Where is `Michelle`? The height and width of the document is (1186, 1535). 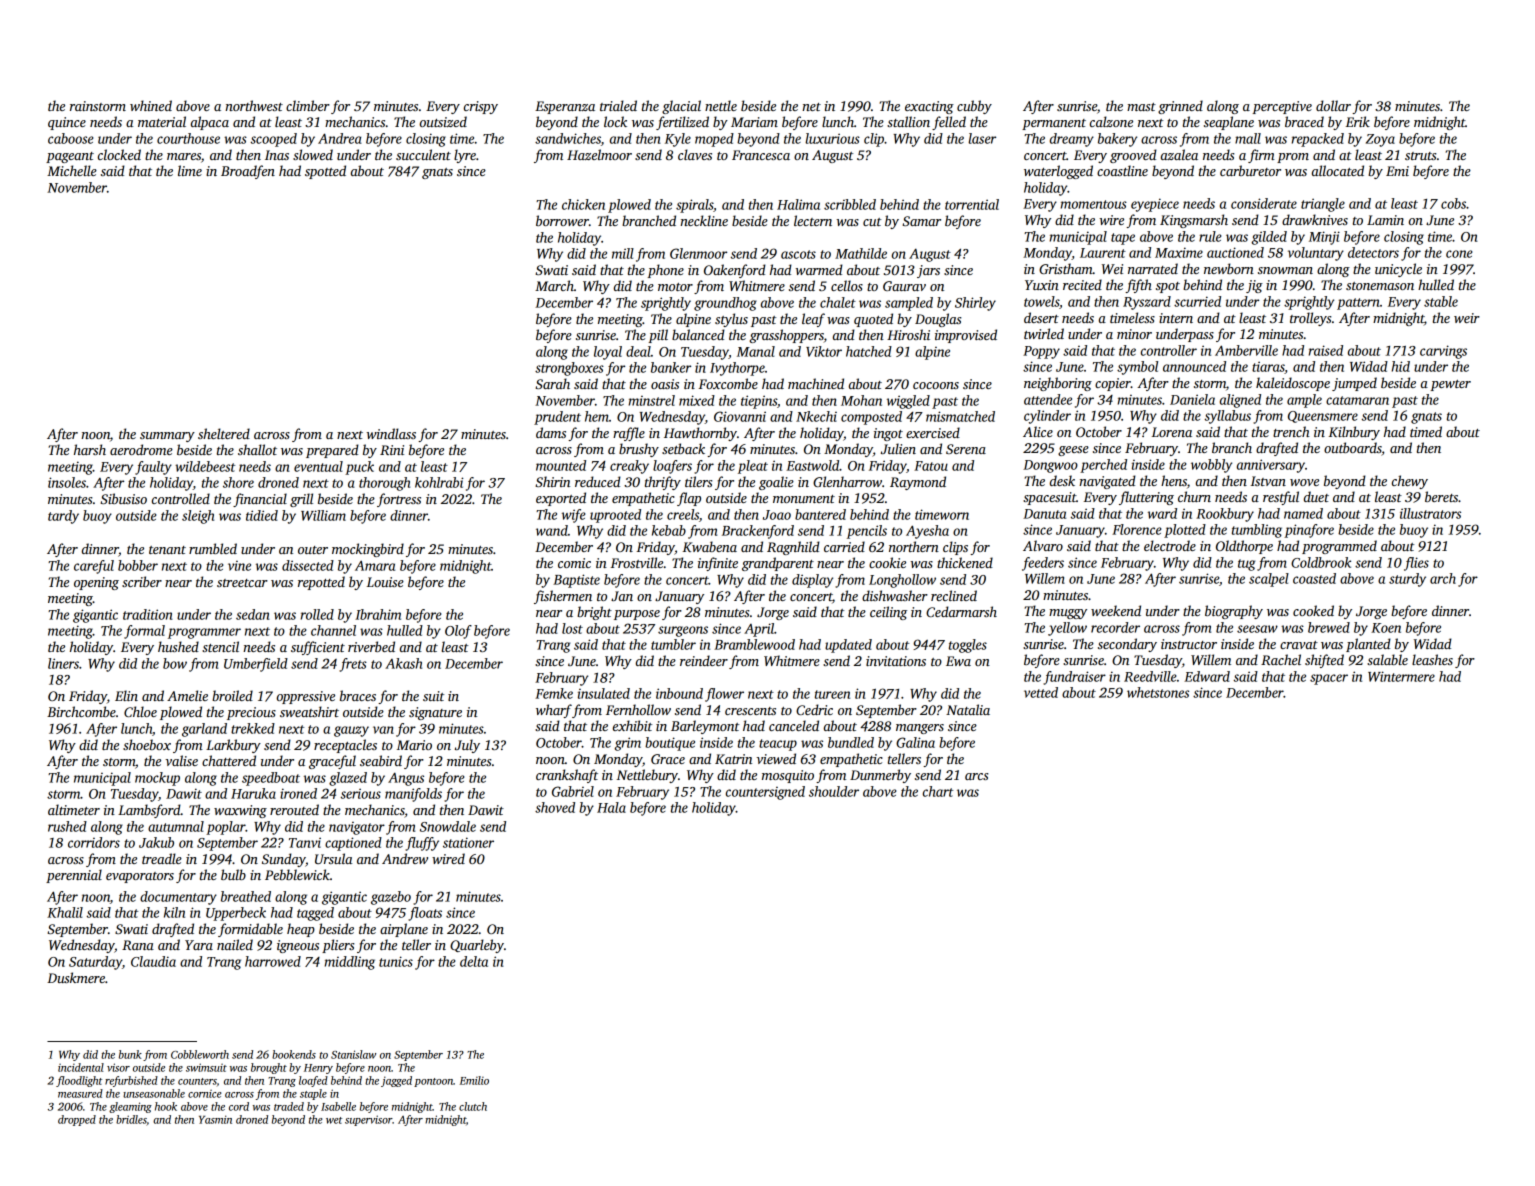 Michelle is located at coordinates (72, 170).
